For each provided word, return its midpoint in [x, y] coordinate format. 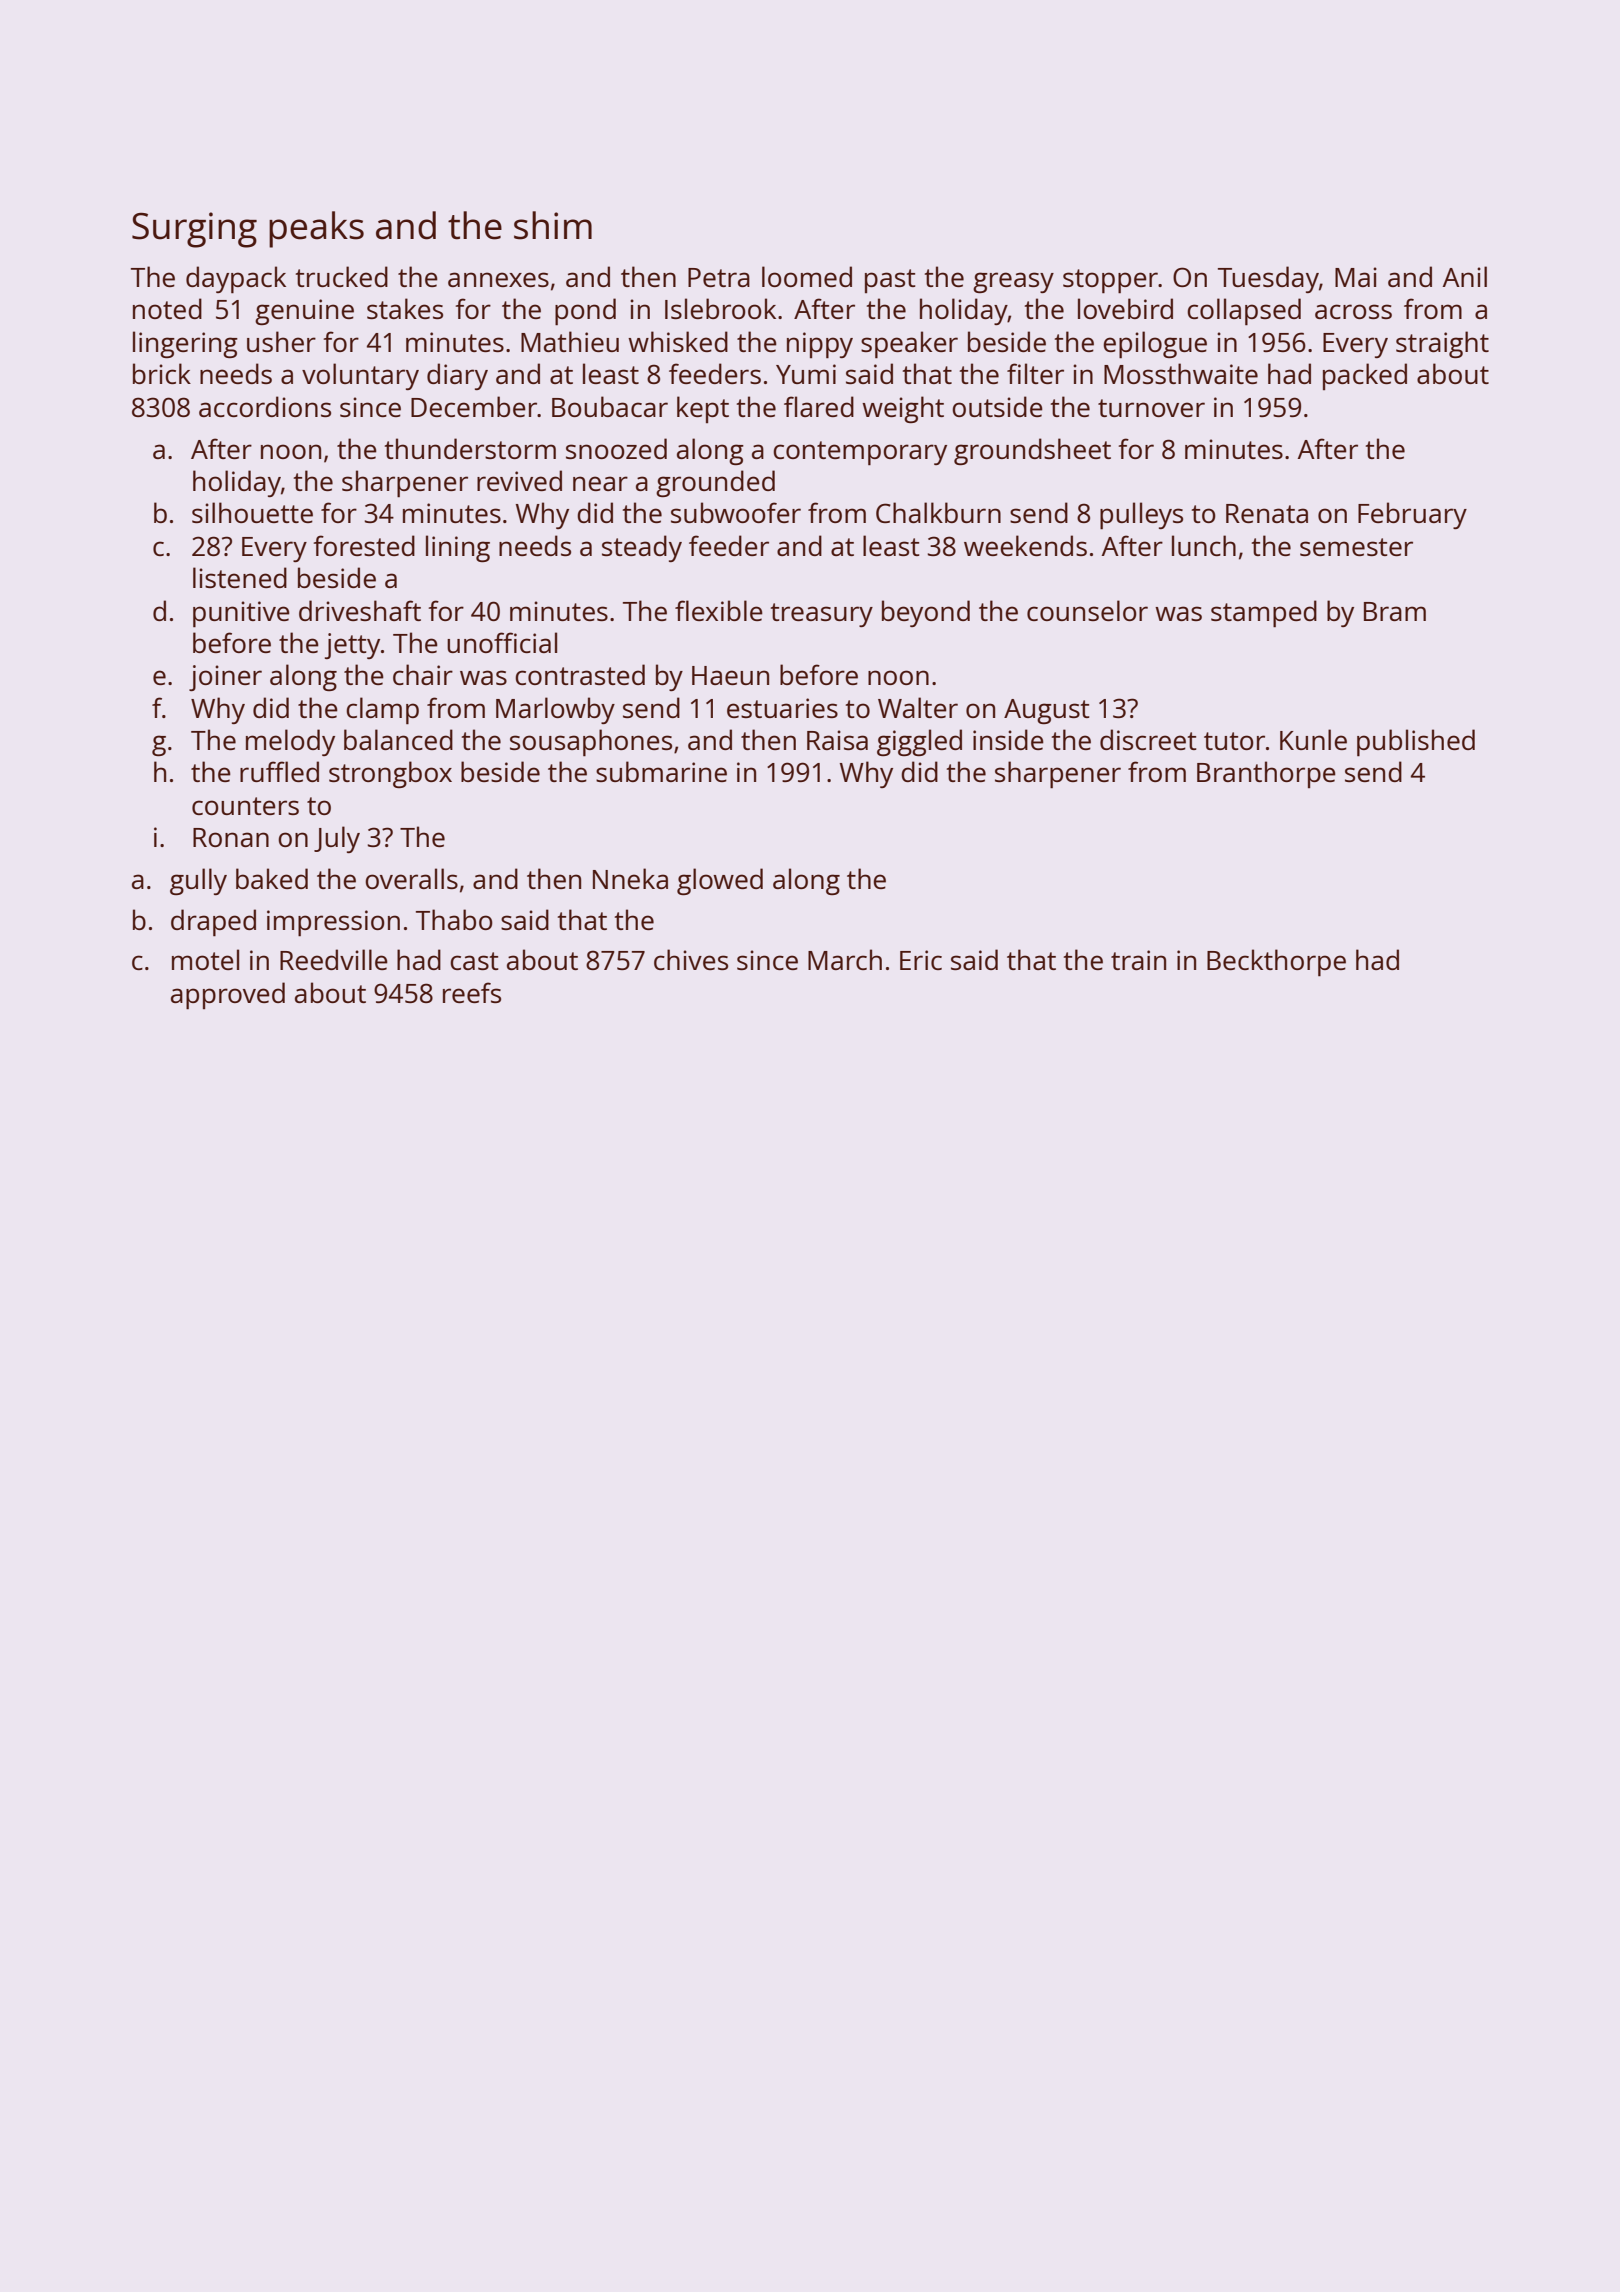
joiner [225, 678]
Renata [1267, 513]
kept [703, 409]
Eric [921, 960]
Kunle [1313, 739]
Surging [194, 230]
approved [228, 996]
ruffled [279, 771]
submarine [661, 771]
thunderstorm [470, 448]
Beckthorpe [1276, 963]
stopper [1110, 281]
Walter [918, 707]
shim [553, 225]
